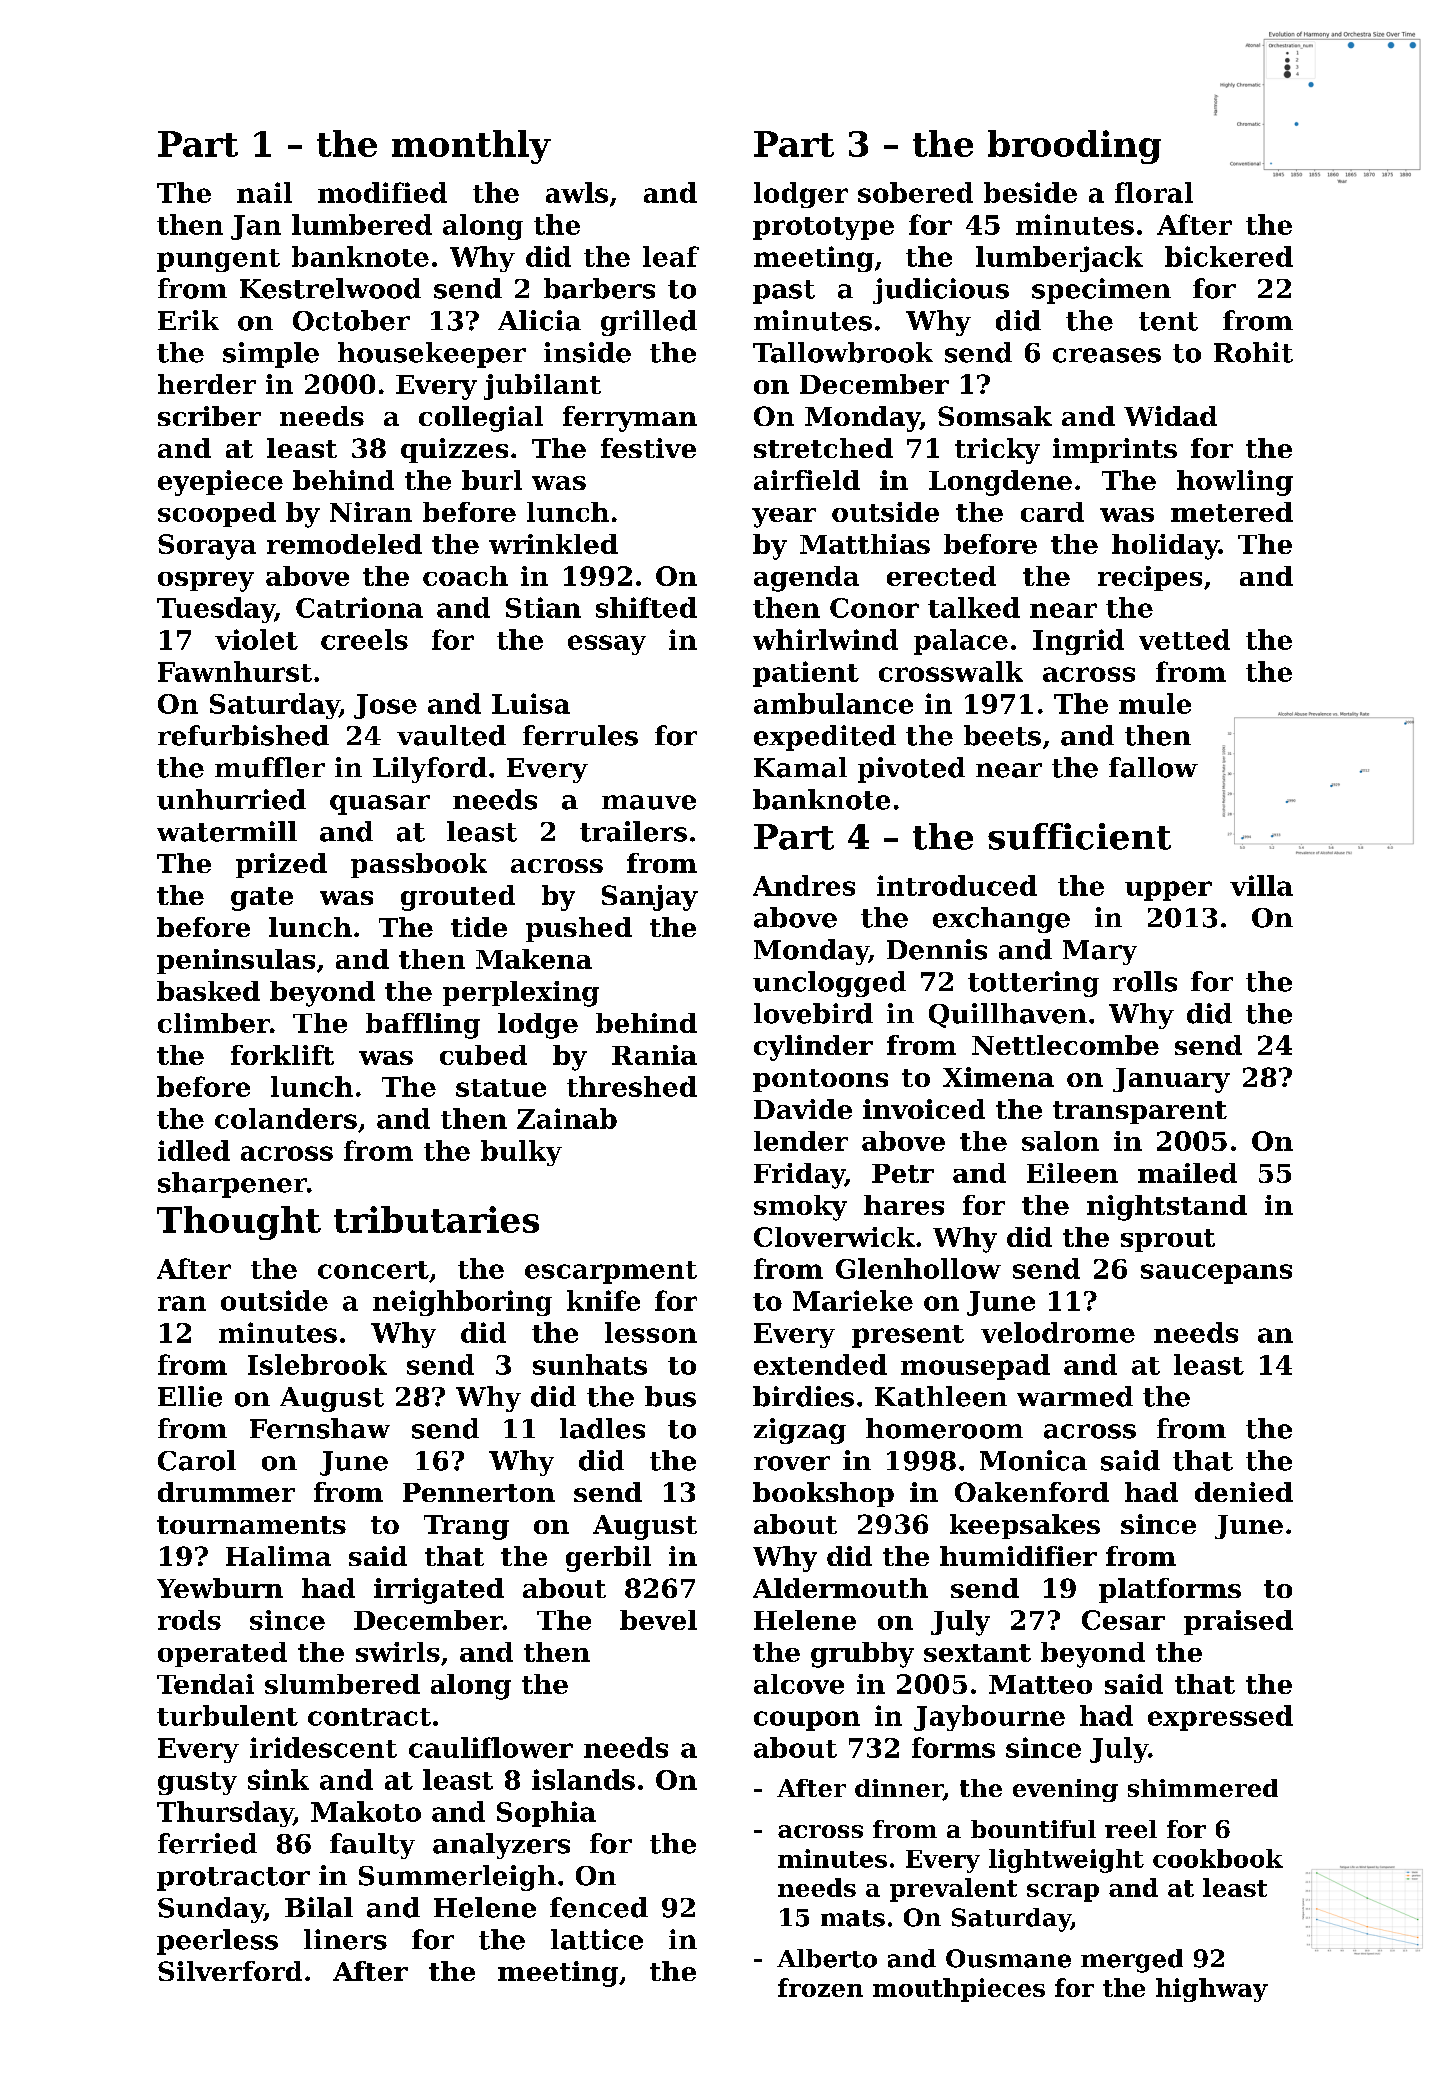 This screenshot has height=2100, width=1450. Describe the element at coordinates (278, 1556) in the screenshot. I see `Halima` at that location.
